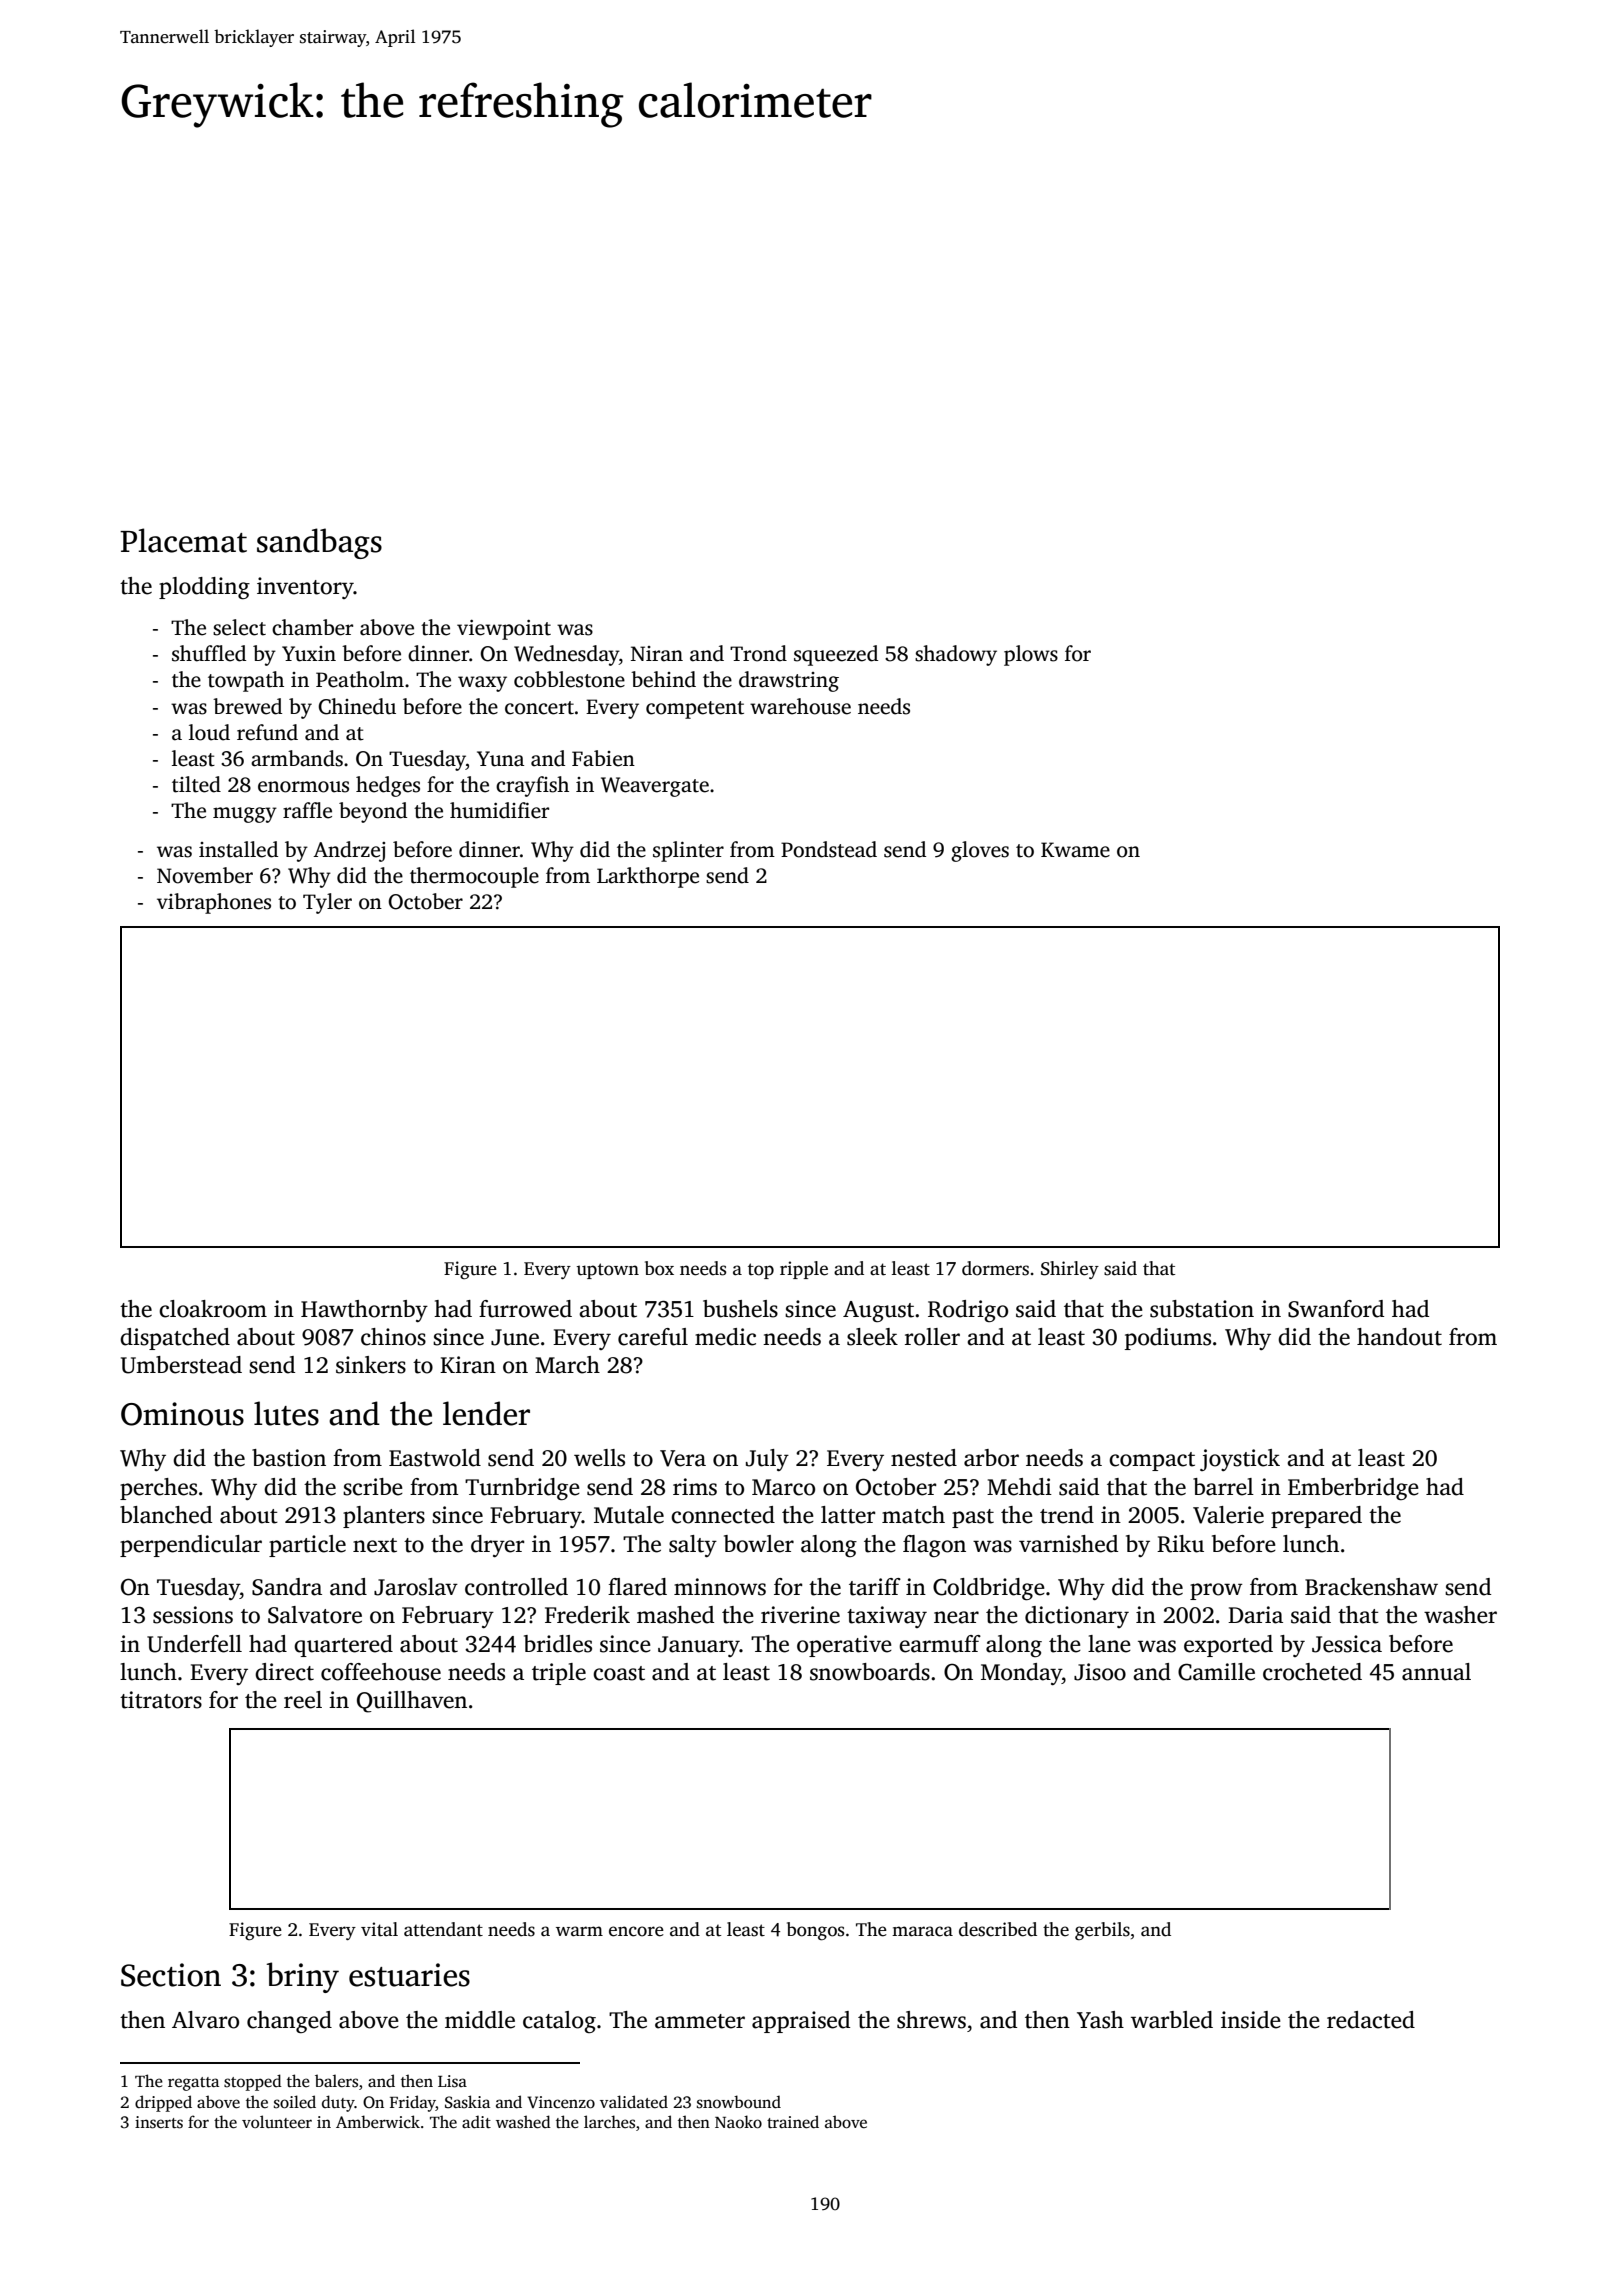 The image size is (1620, 2292). Describe the element at coordinates (378, 2122) in the screenshot. I see `Amberwick` at that location.
